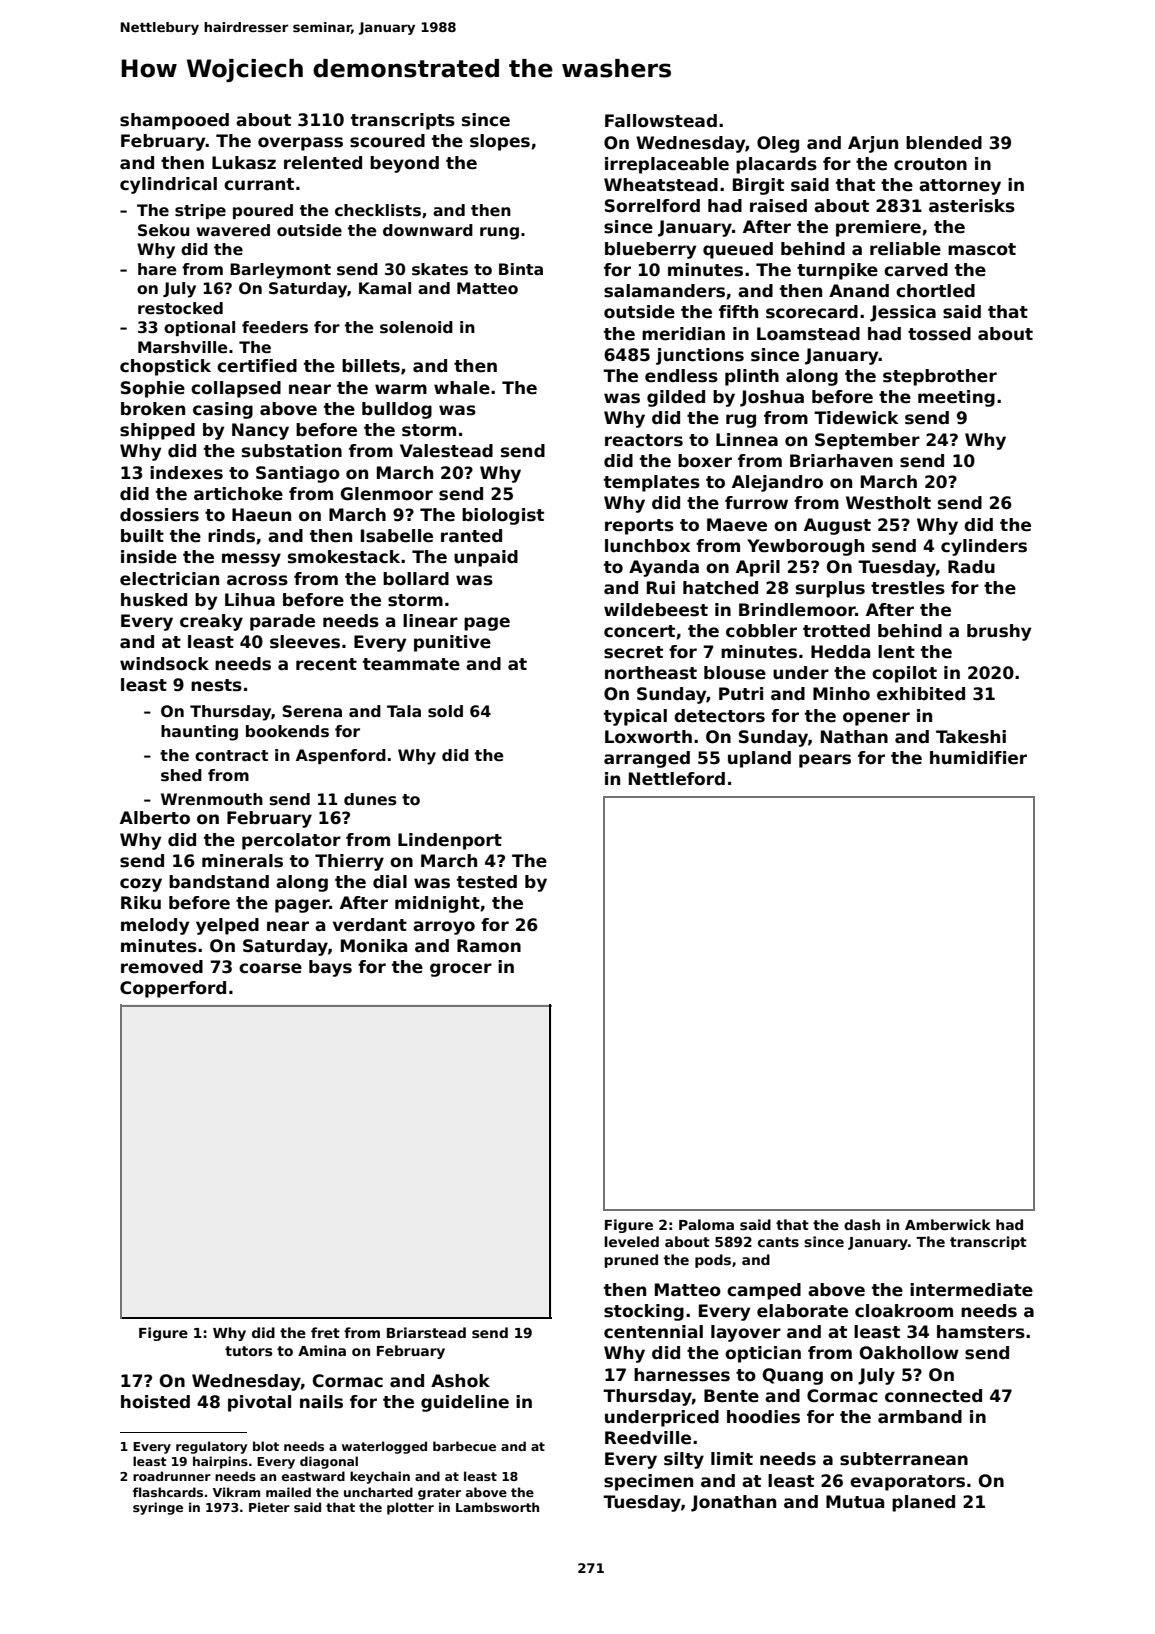  What do you see at coordinates (249, 1351) in the image?
I see `tutors` at bounding box center [249, 1351].
